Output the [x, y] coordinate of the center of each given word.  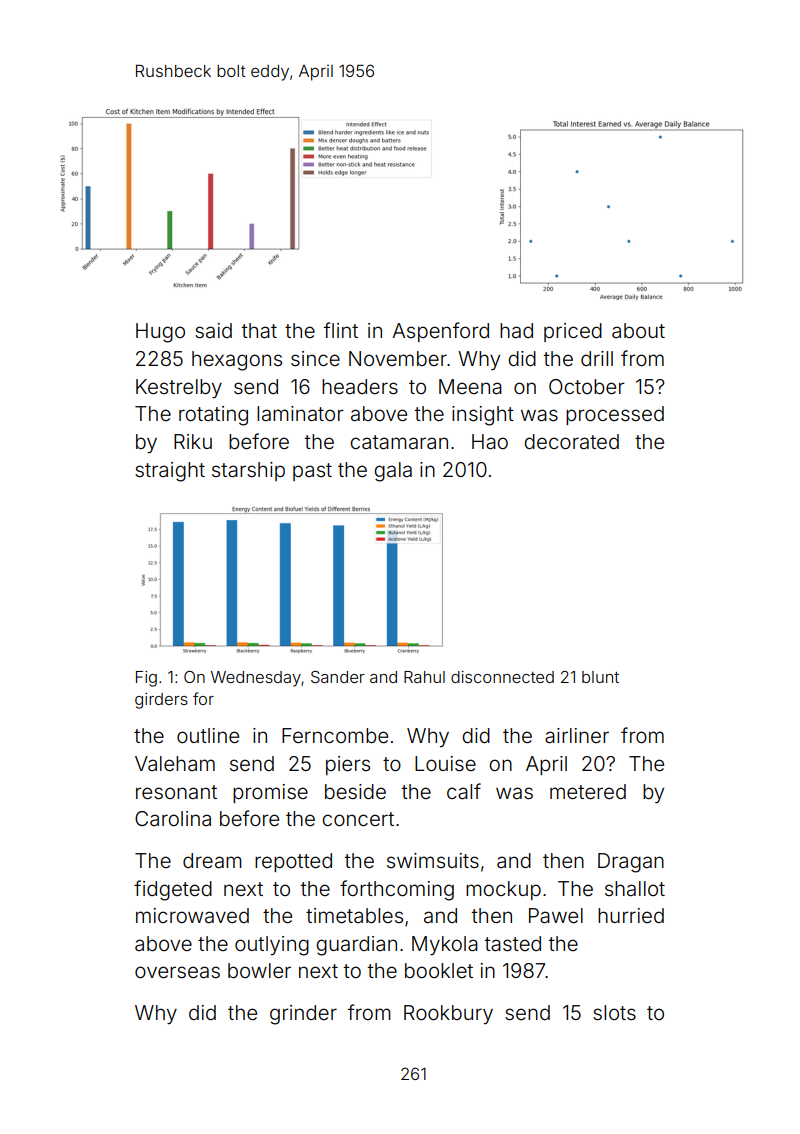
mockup [503, 890]
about [638, 330]
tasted [512, 943]
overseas [177, 972]
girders [161, 701]
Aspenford [440, 332]
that [259, 330]
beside [355, 791]
